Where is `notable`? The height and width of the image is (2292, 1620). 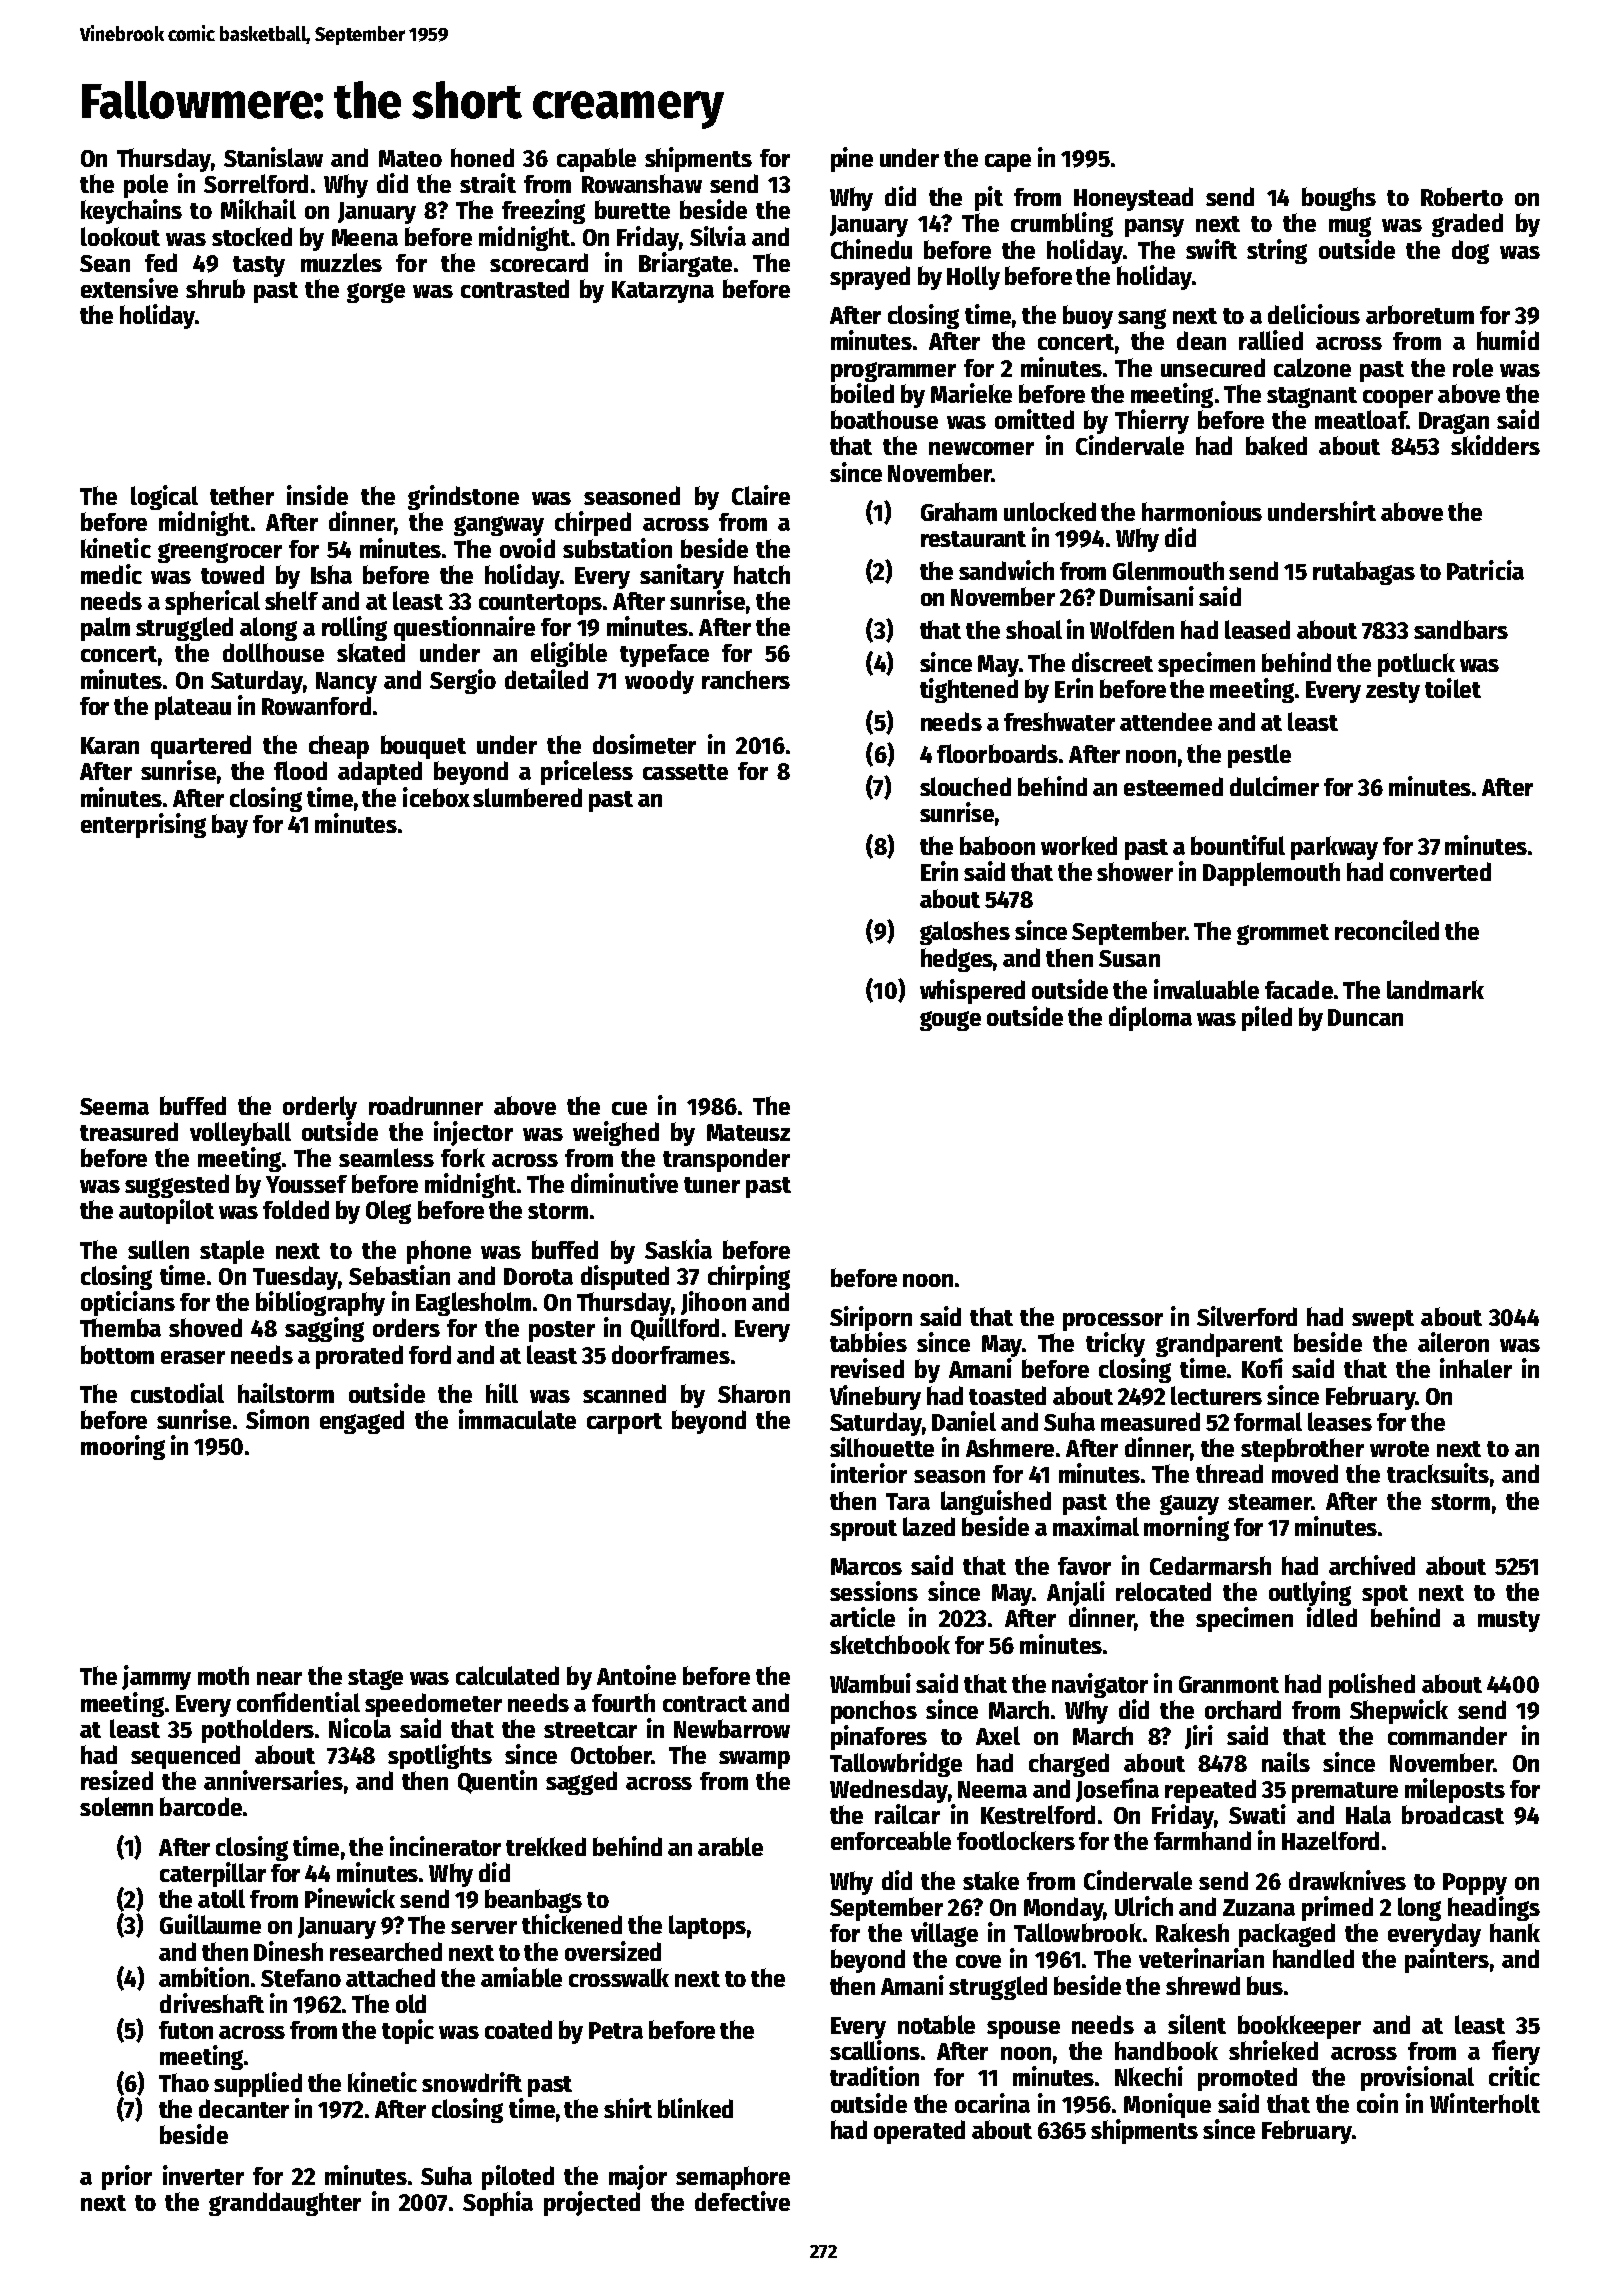 notable is located at coordinates (936, 2024).
